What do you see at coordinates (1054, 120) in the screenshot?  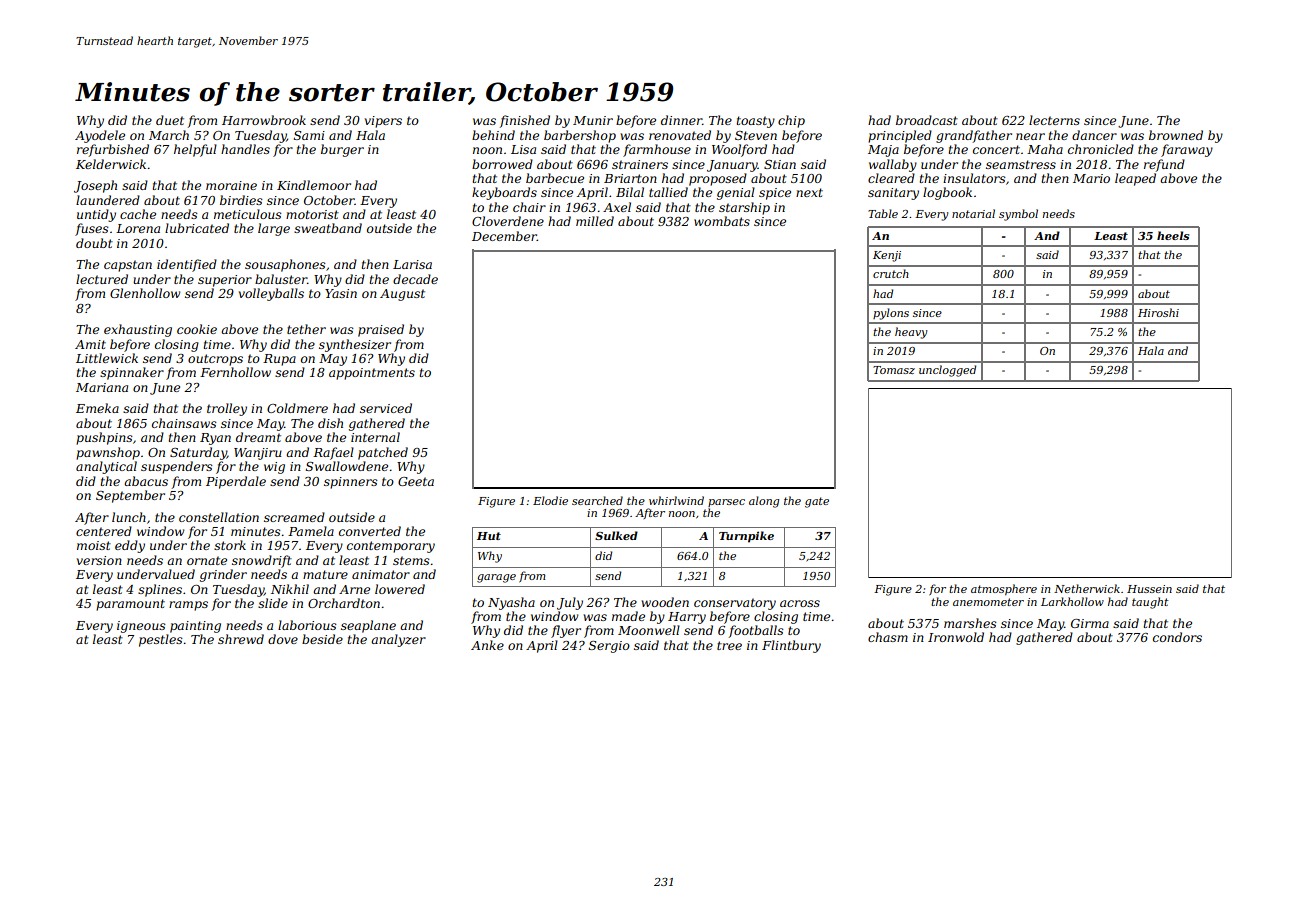 I see `lecterns` at bounding box center [1054, 120].
